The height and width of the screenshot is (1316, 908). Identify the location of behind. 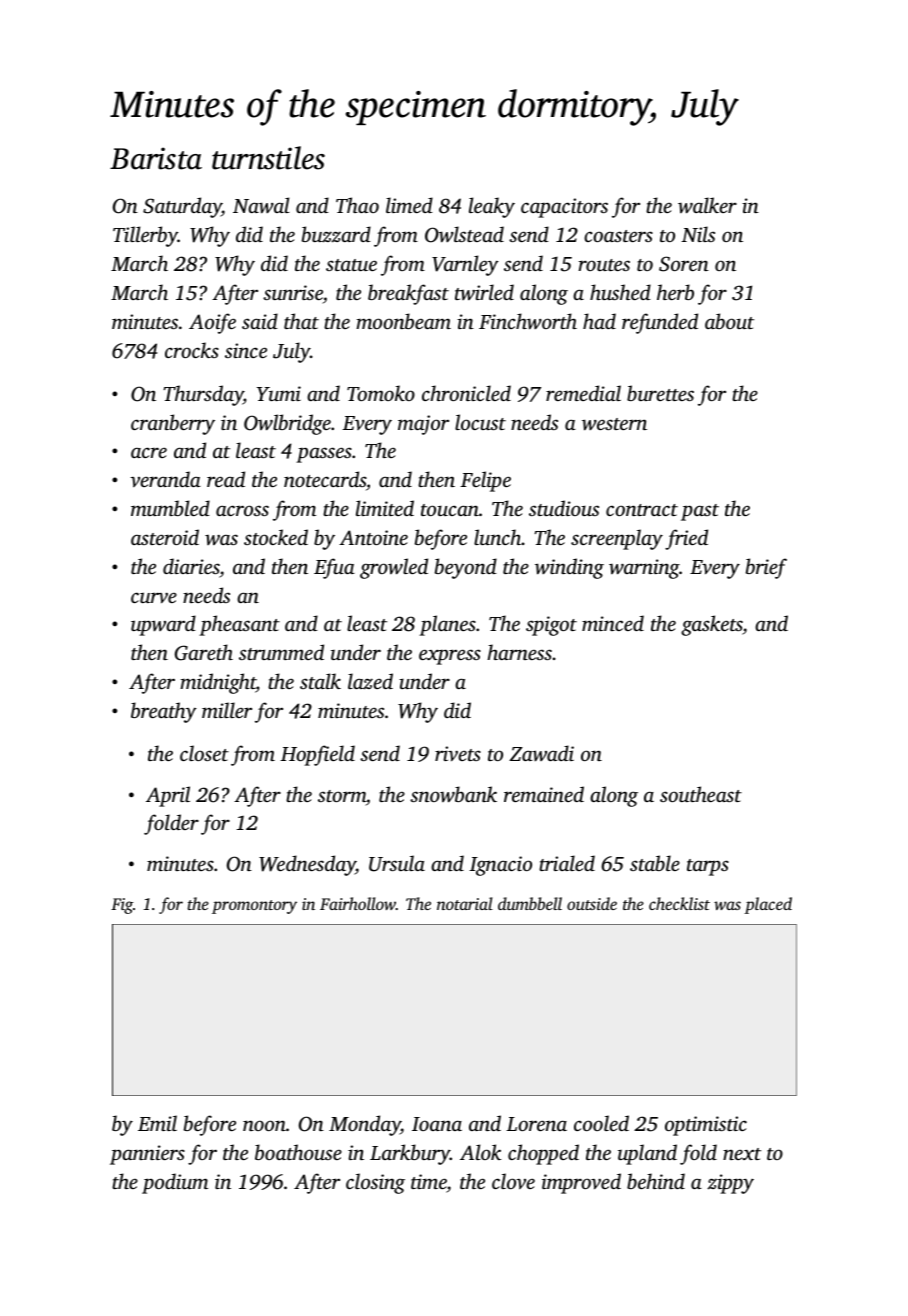
(656, 1181).
